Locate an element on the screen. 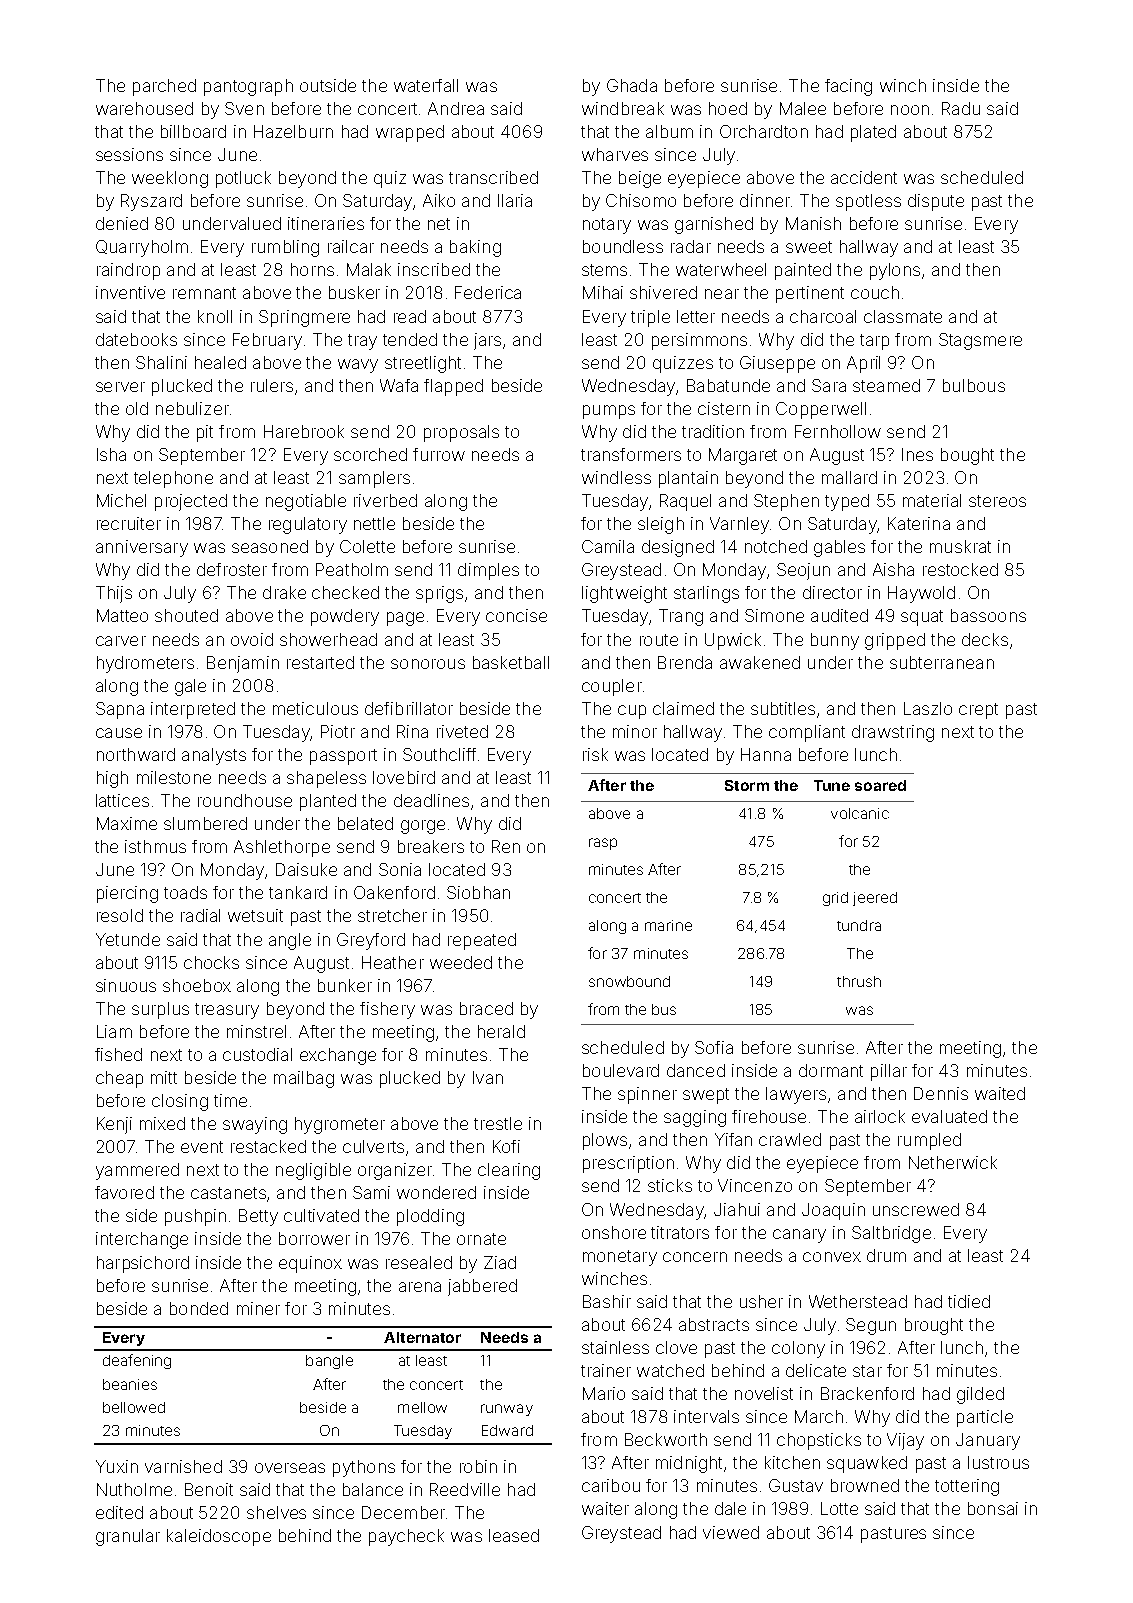  stereos is located at coordinates (997, 501).
